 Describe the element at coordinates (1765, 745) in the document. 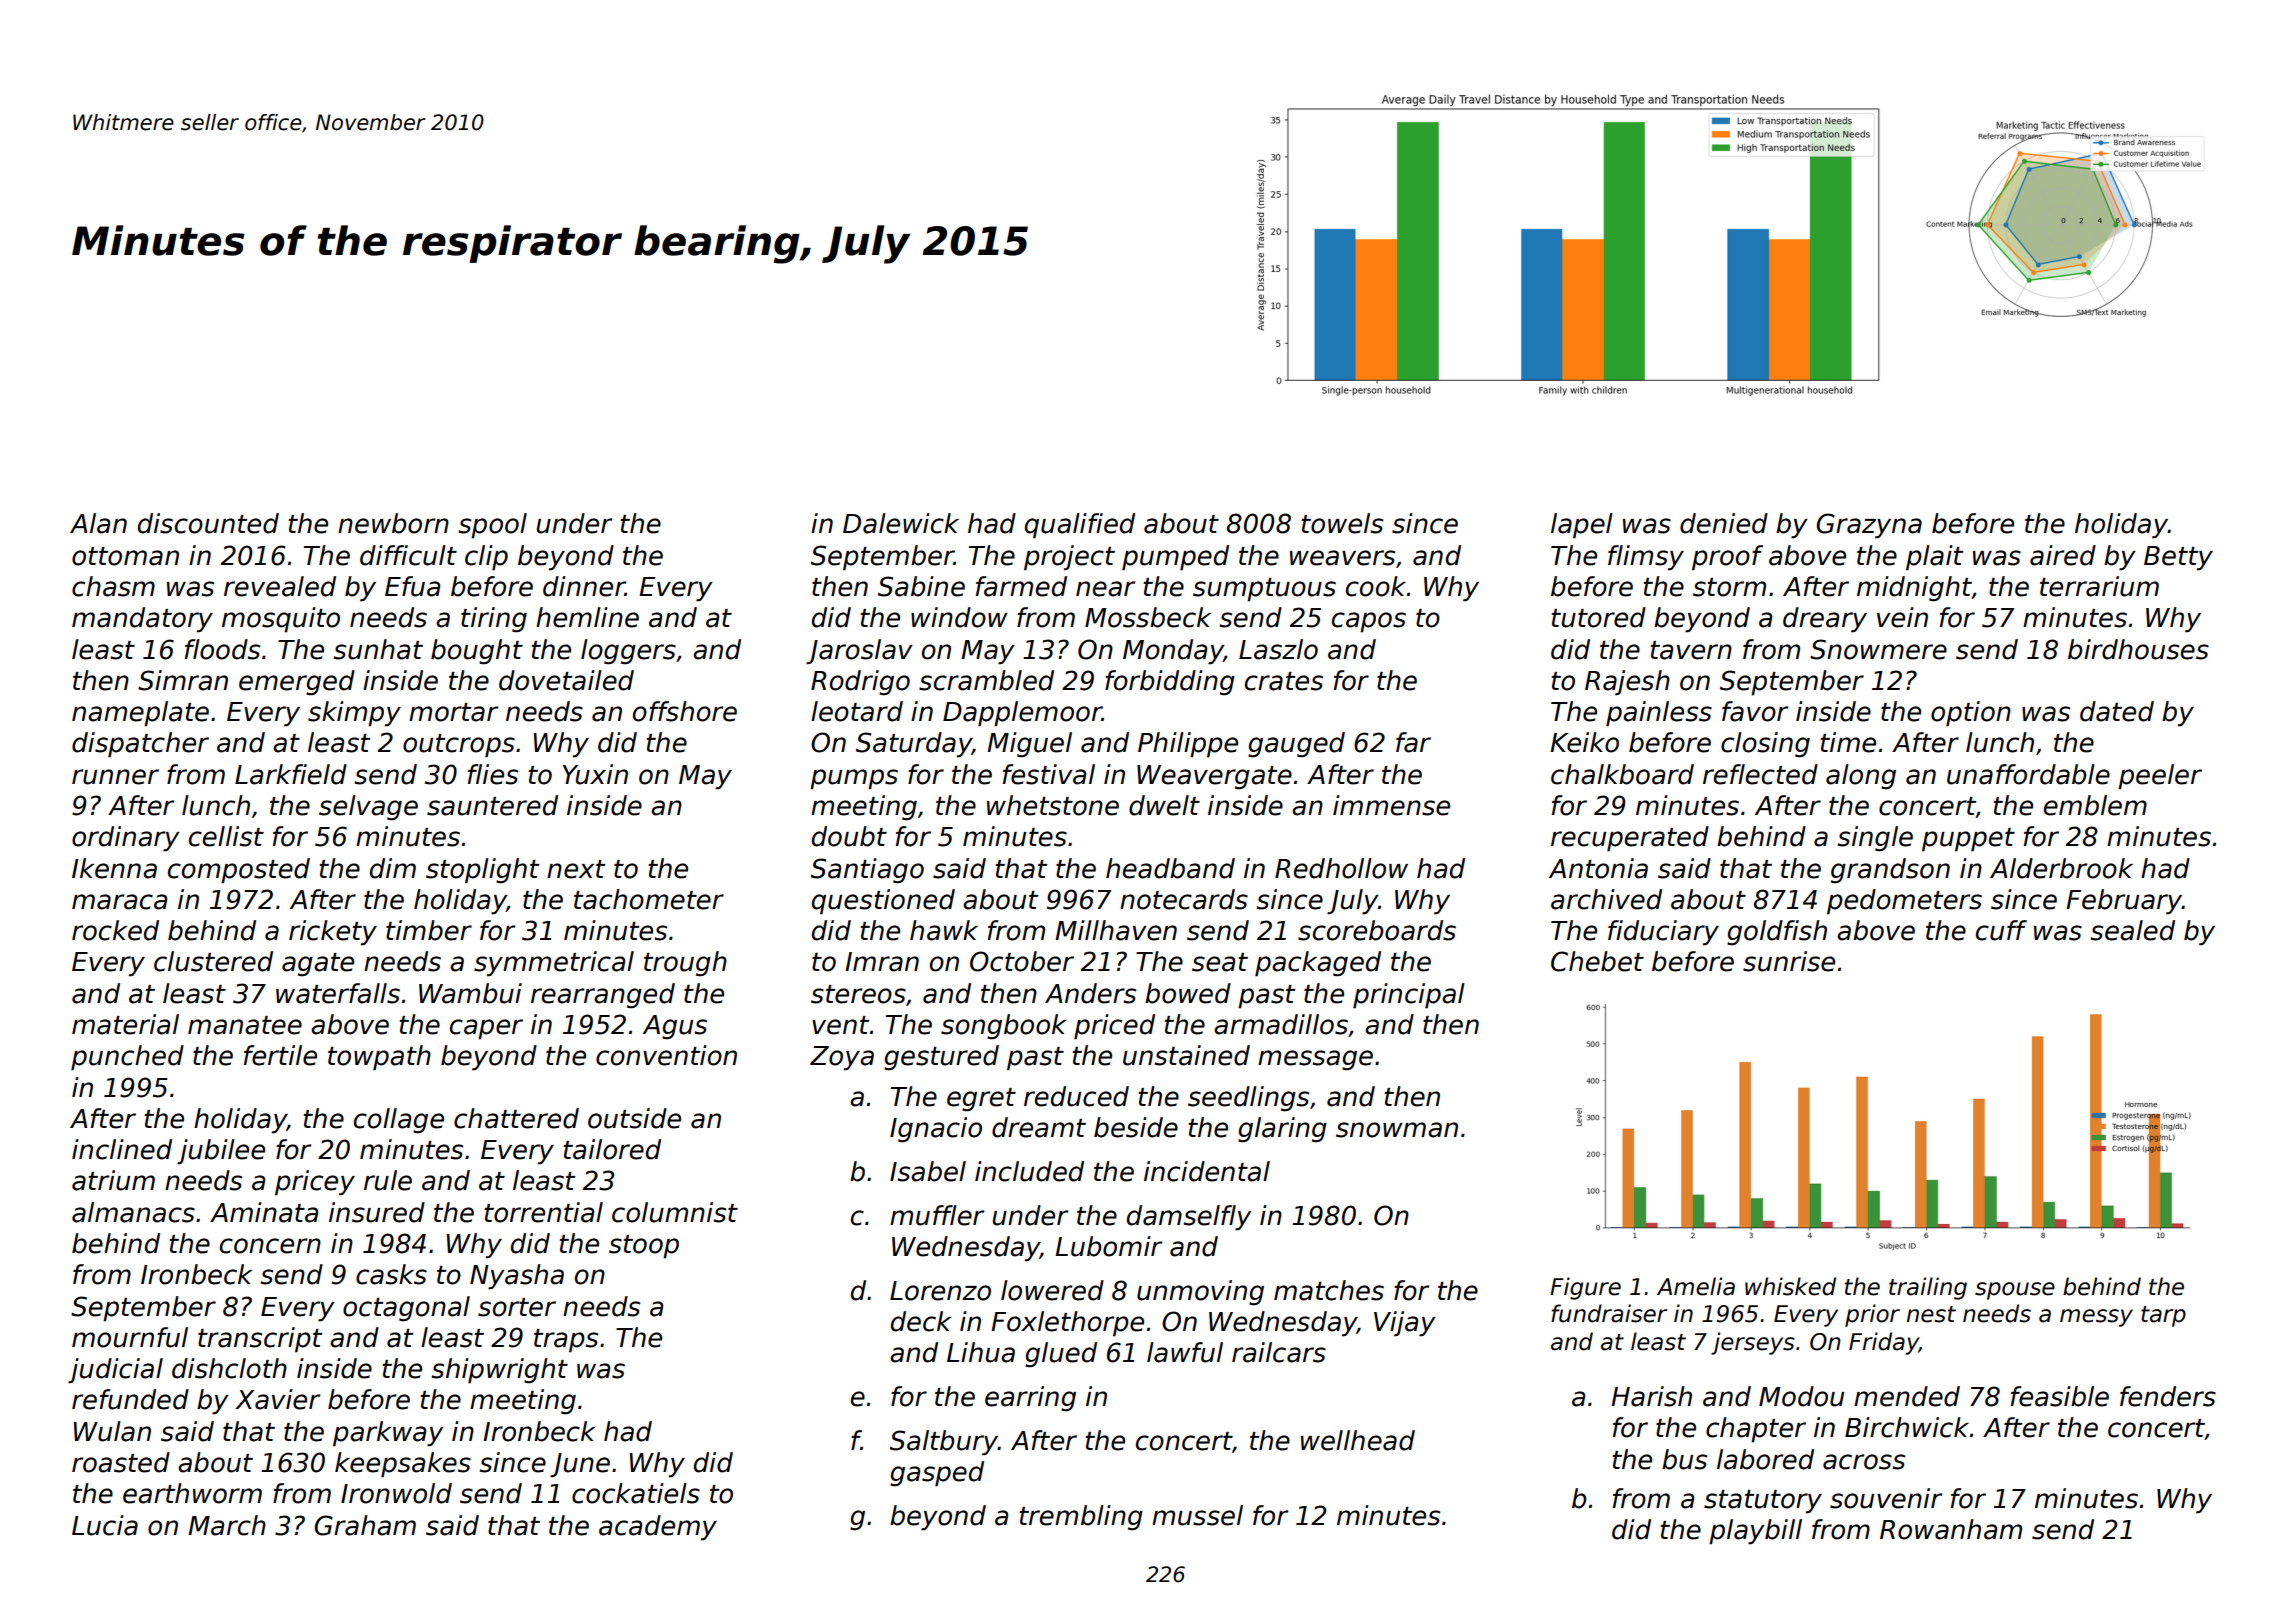

I see `closing` at that location.
